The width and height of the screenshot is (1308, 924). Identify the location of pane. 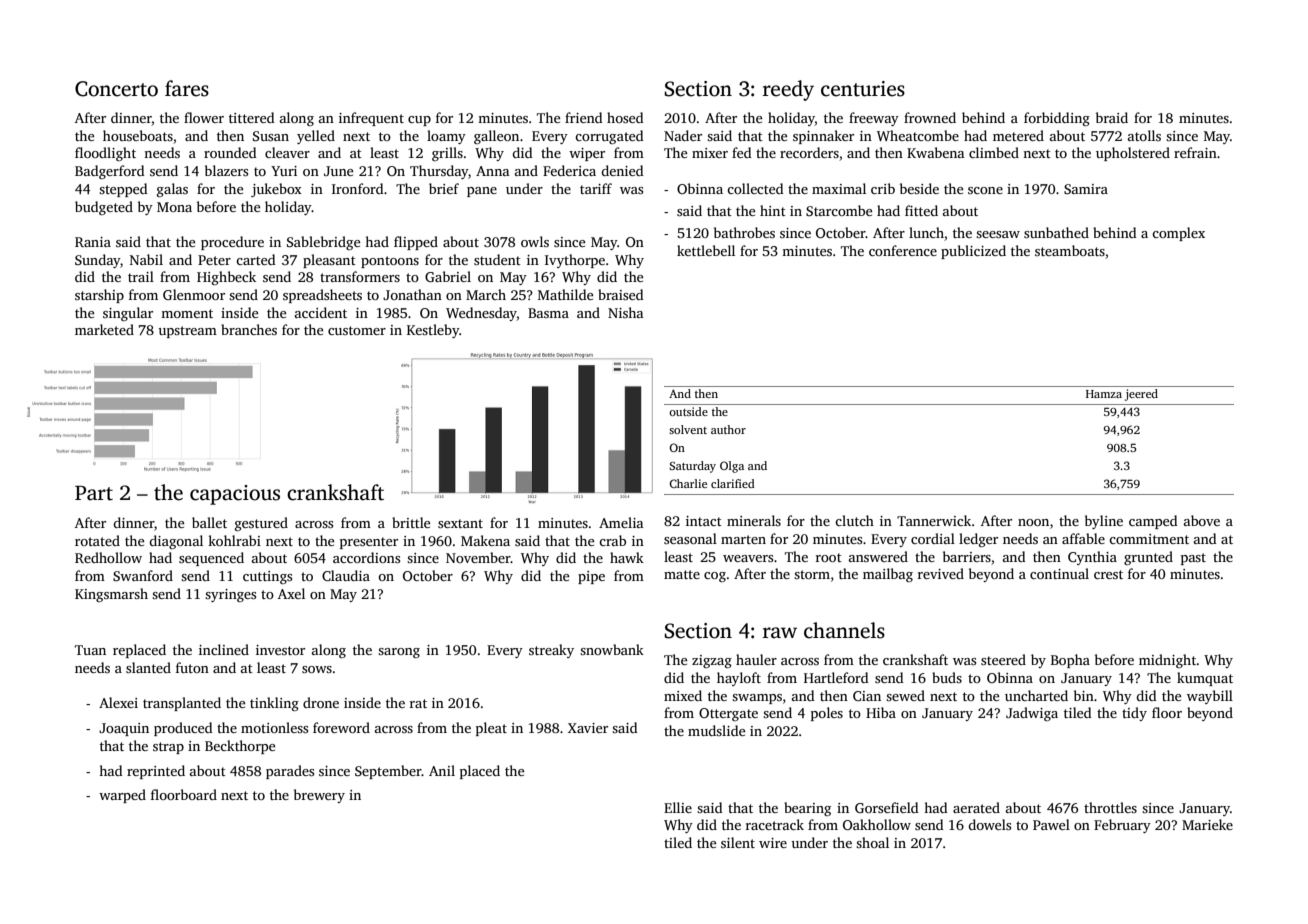
(482, 192).
